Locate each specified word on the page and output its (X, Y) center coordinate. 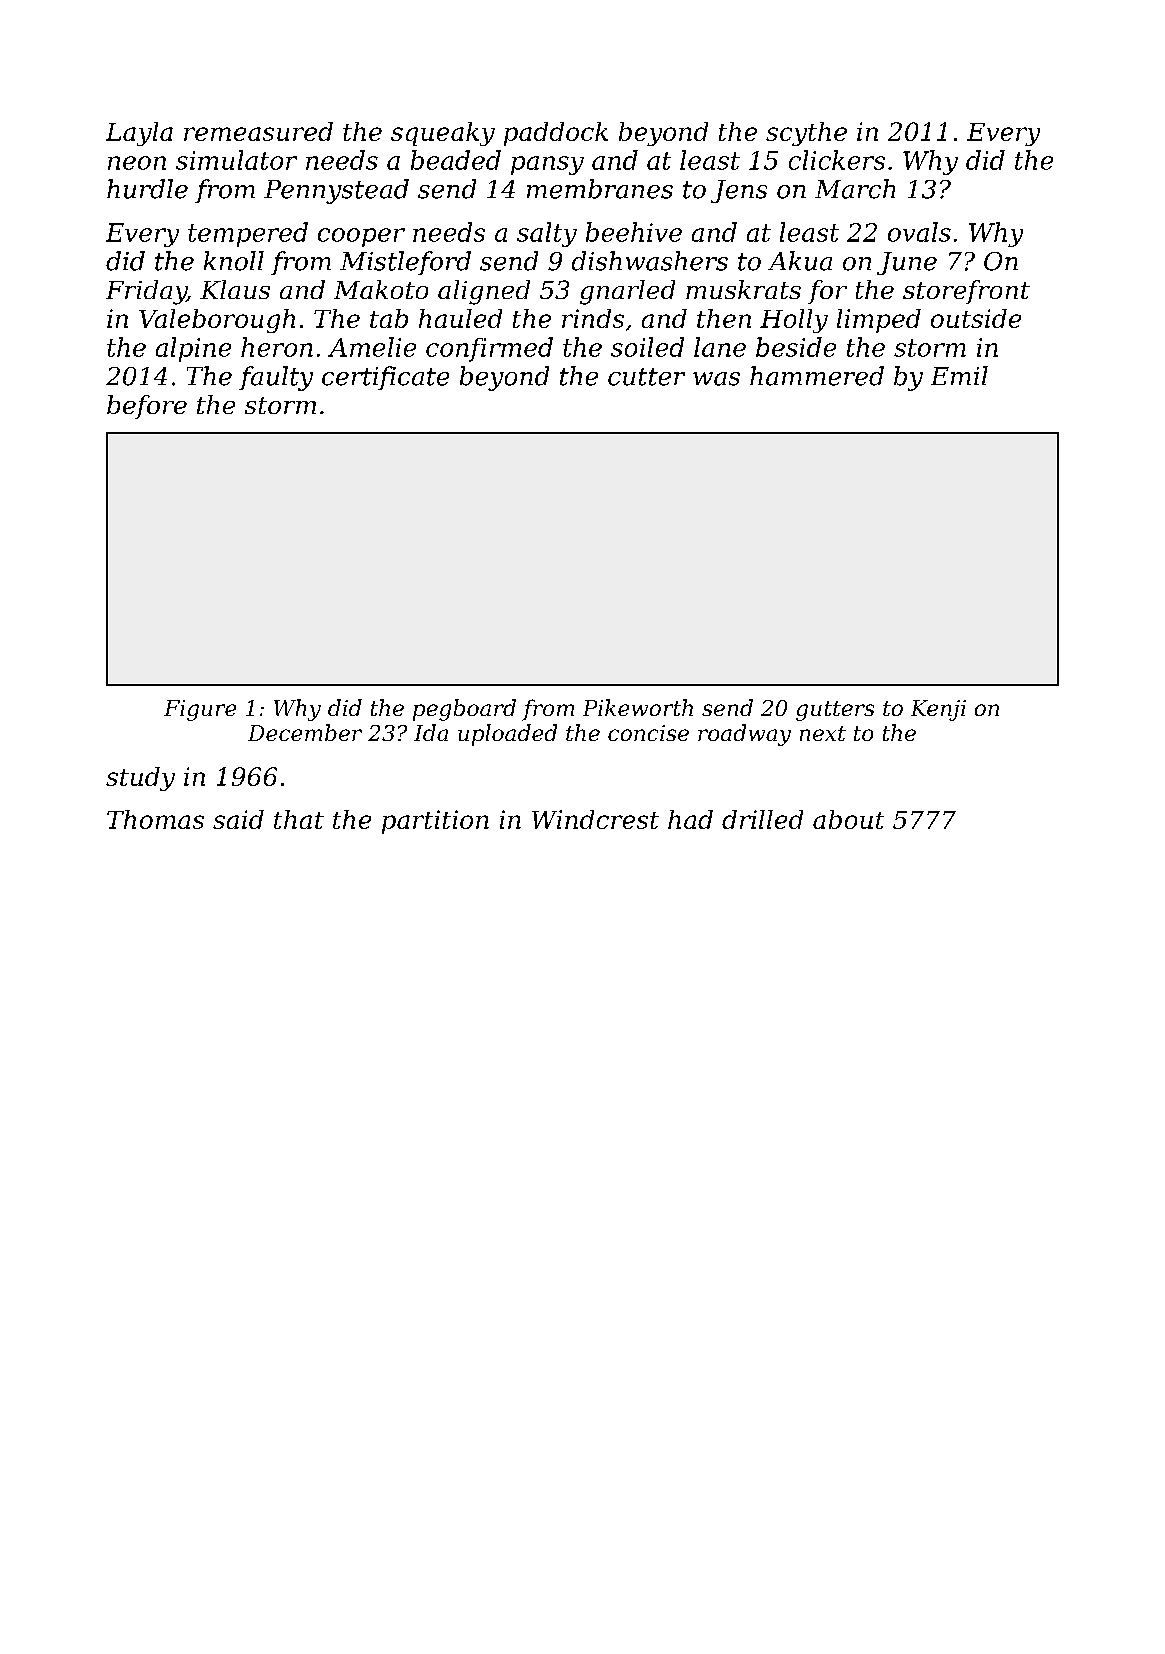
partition (435, 822)
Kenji (938, 710)
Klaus (235, 289)
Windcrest (595, 819)
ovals (919, 232)
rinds (593, 318)
